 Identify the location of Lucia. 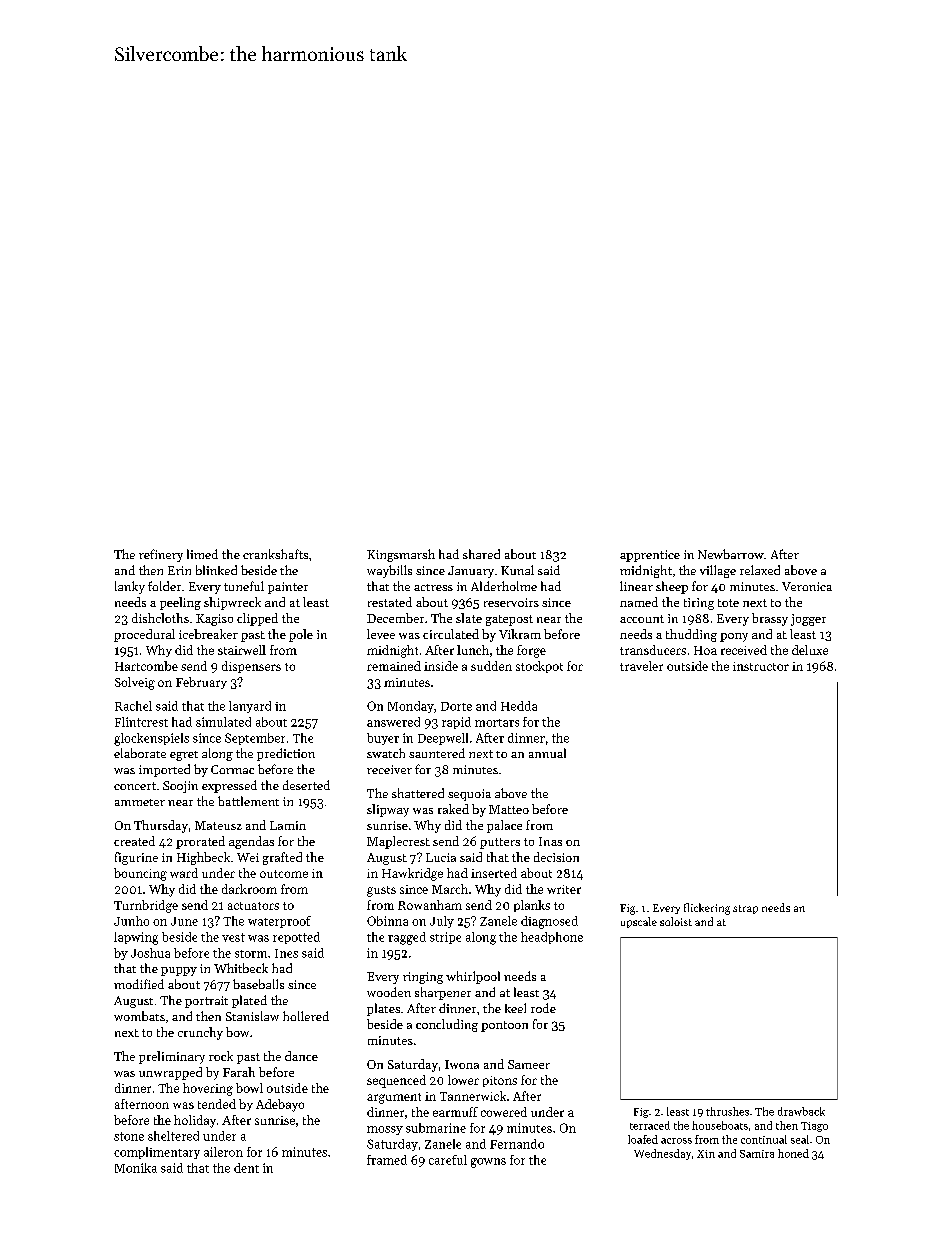
(441, 857).
